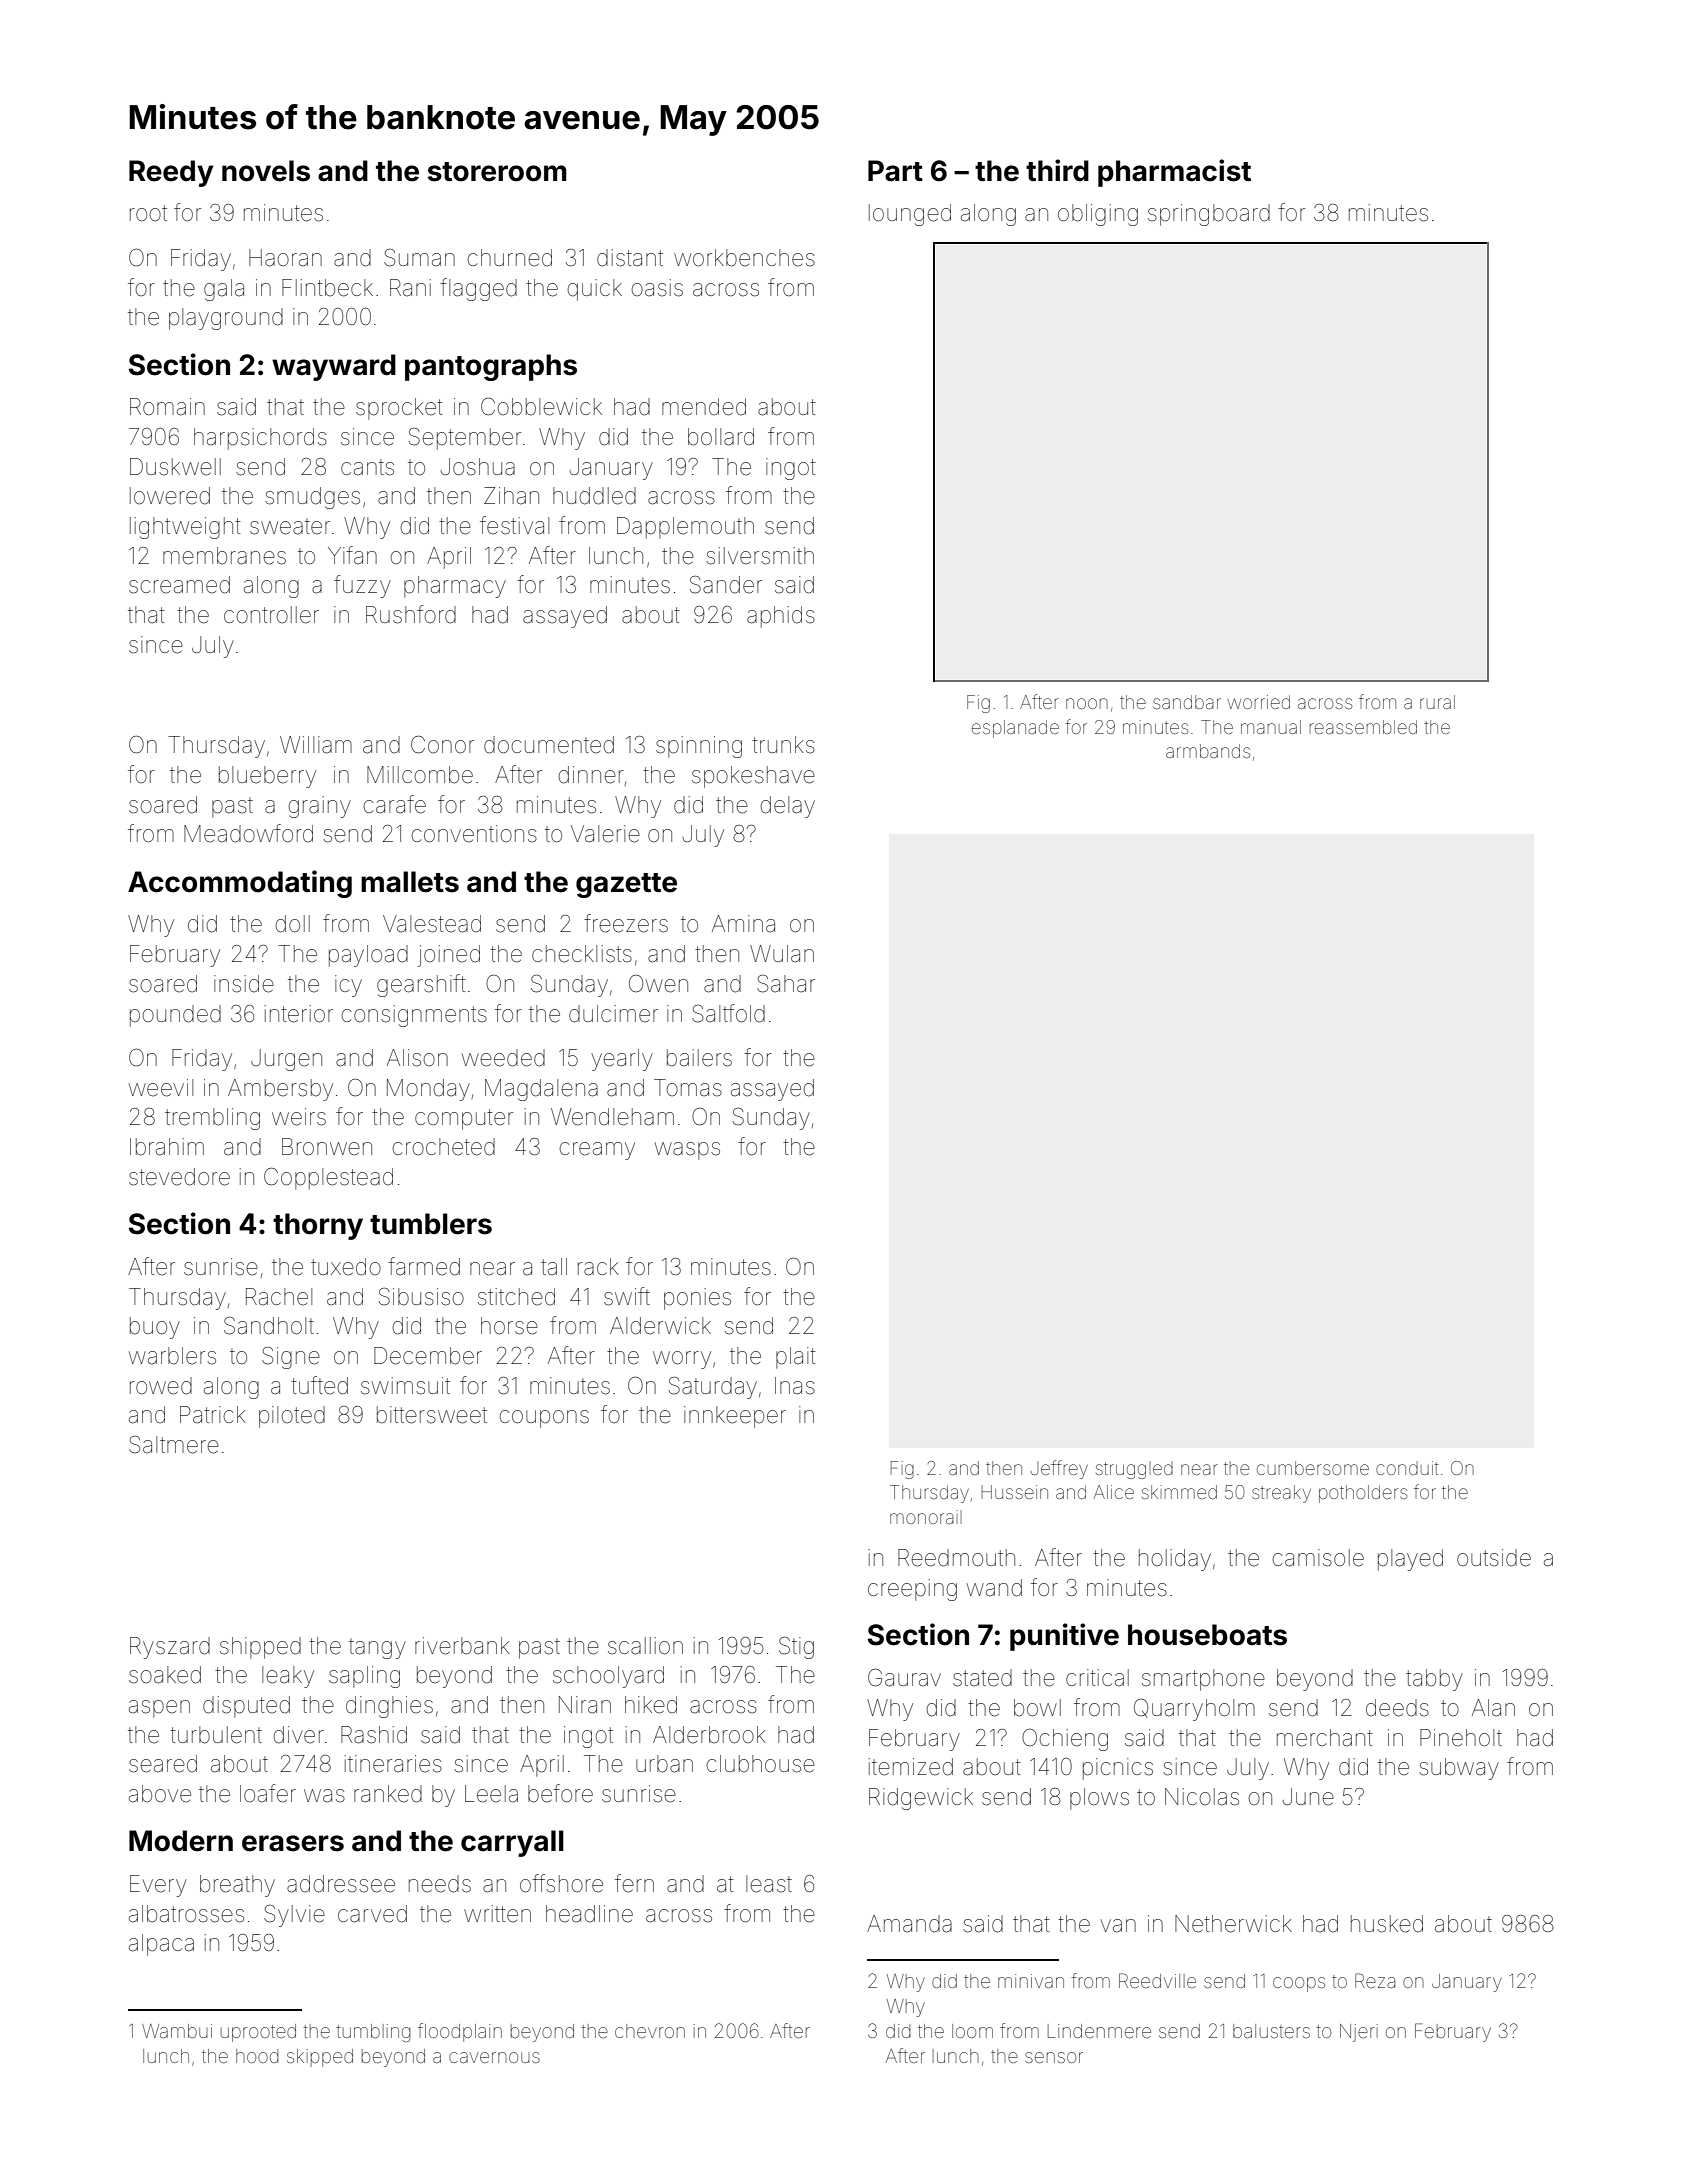 This image has width=1683, height=2178. I want to click on sensor, so click(1054, 2057).
